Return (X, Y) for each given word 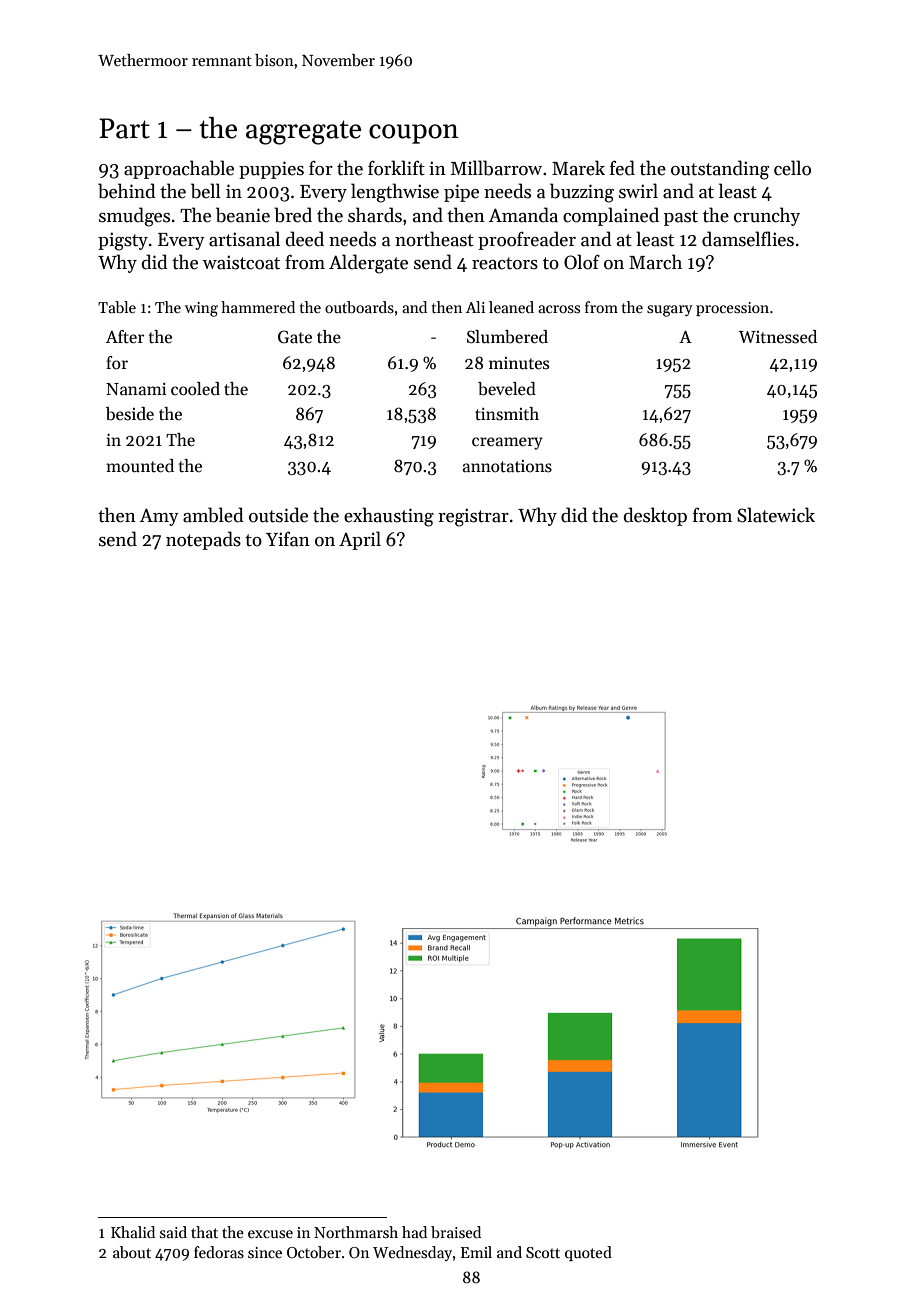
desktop (655, 516)
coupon (414, 134)
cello (792, 168)
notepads (203, 540)
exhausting (389, 517)
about (132, 1252)
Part (124, 128)
